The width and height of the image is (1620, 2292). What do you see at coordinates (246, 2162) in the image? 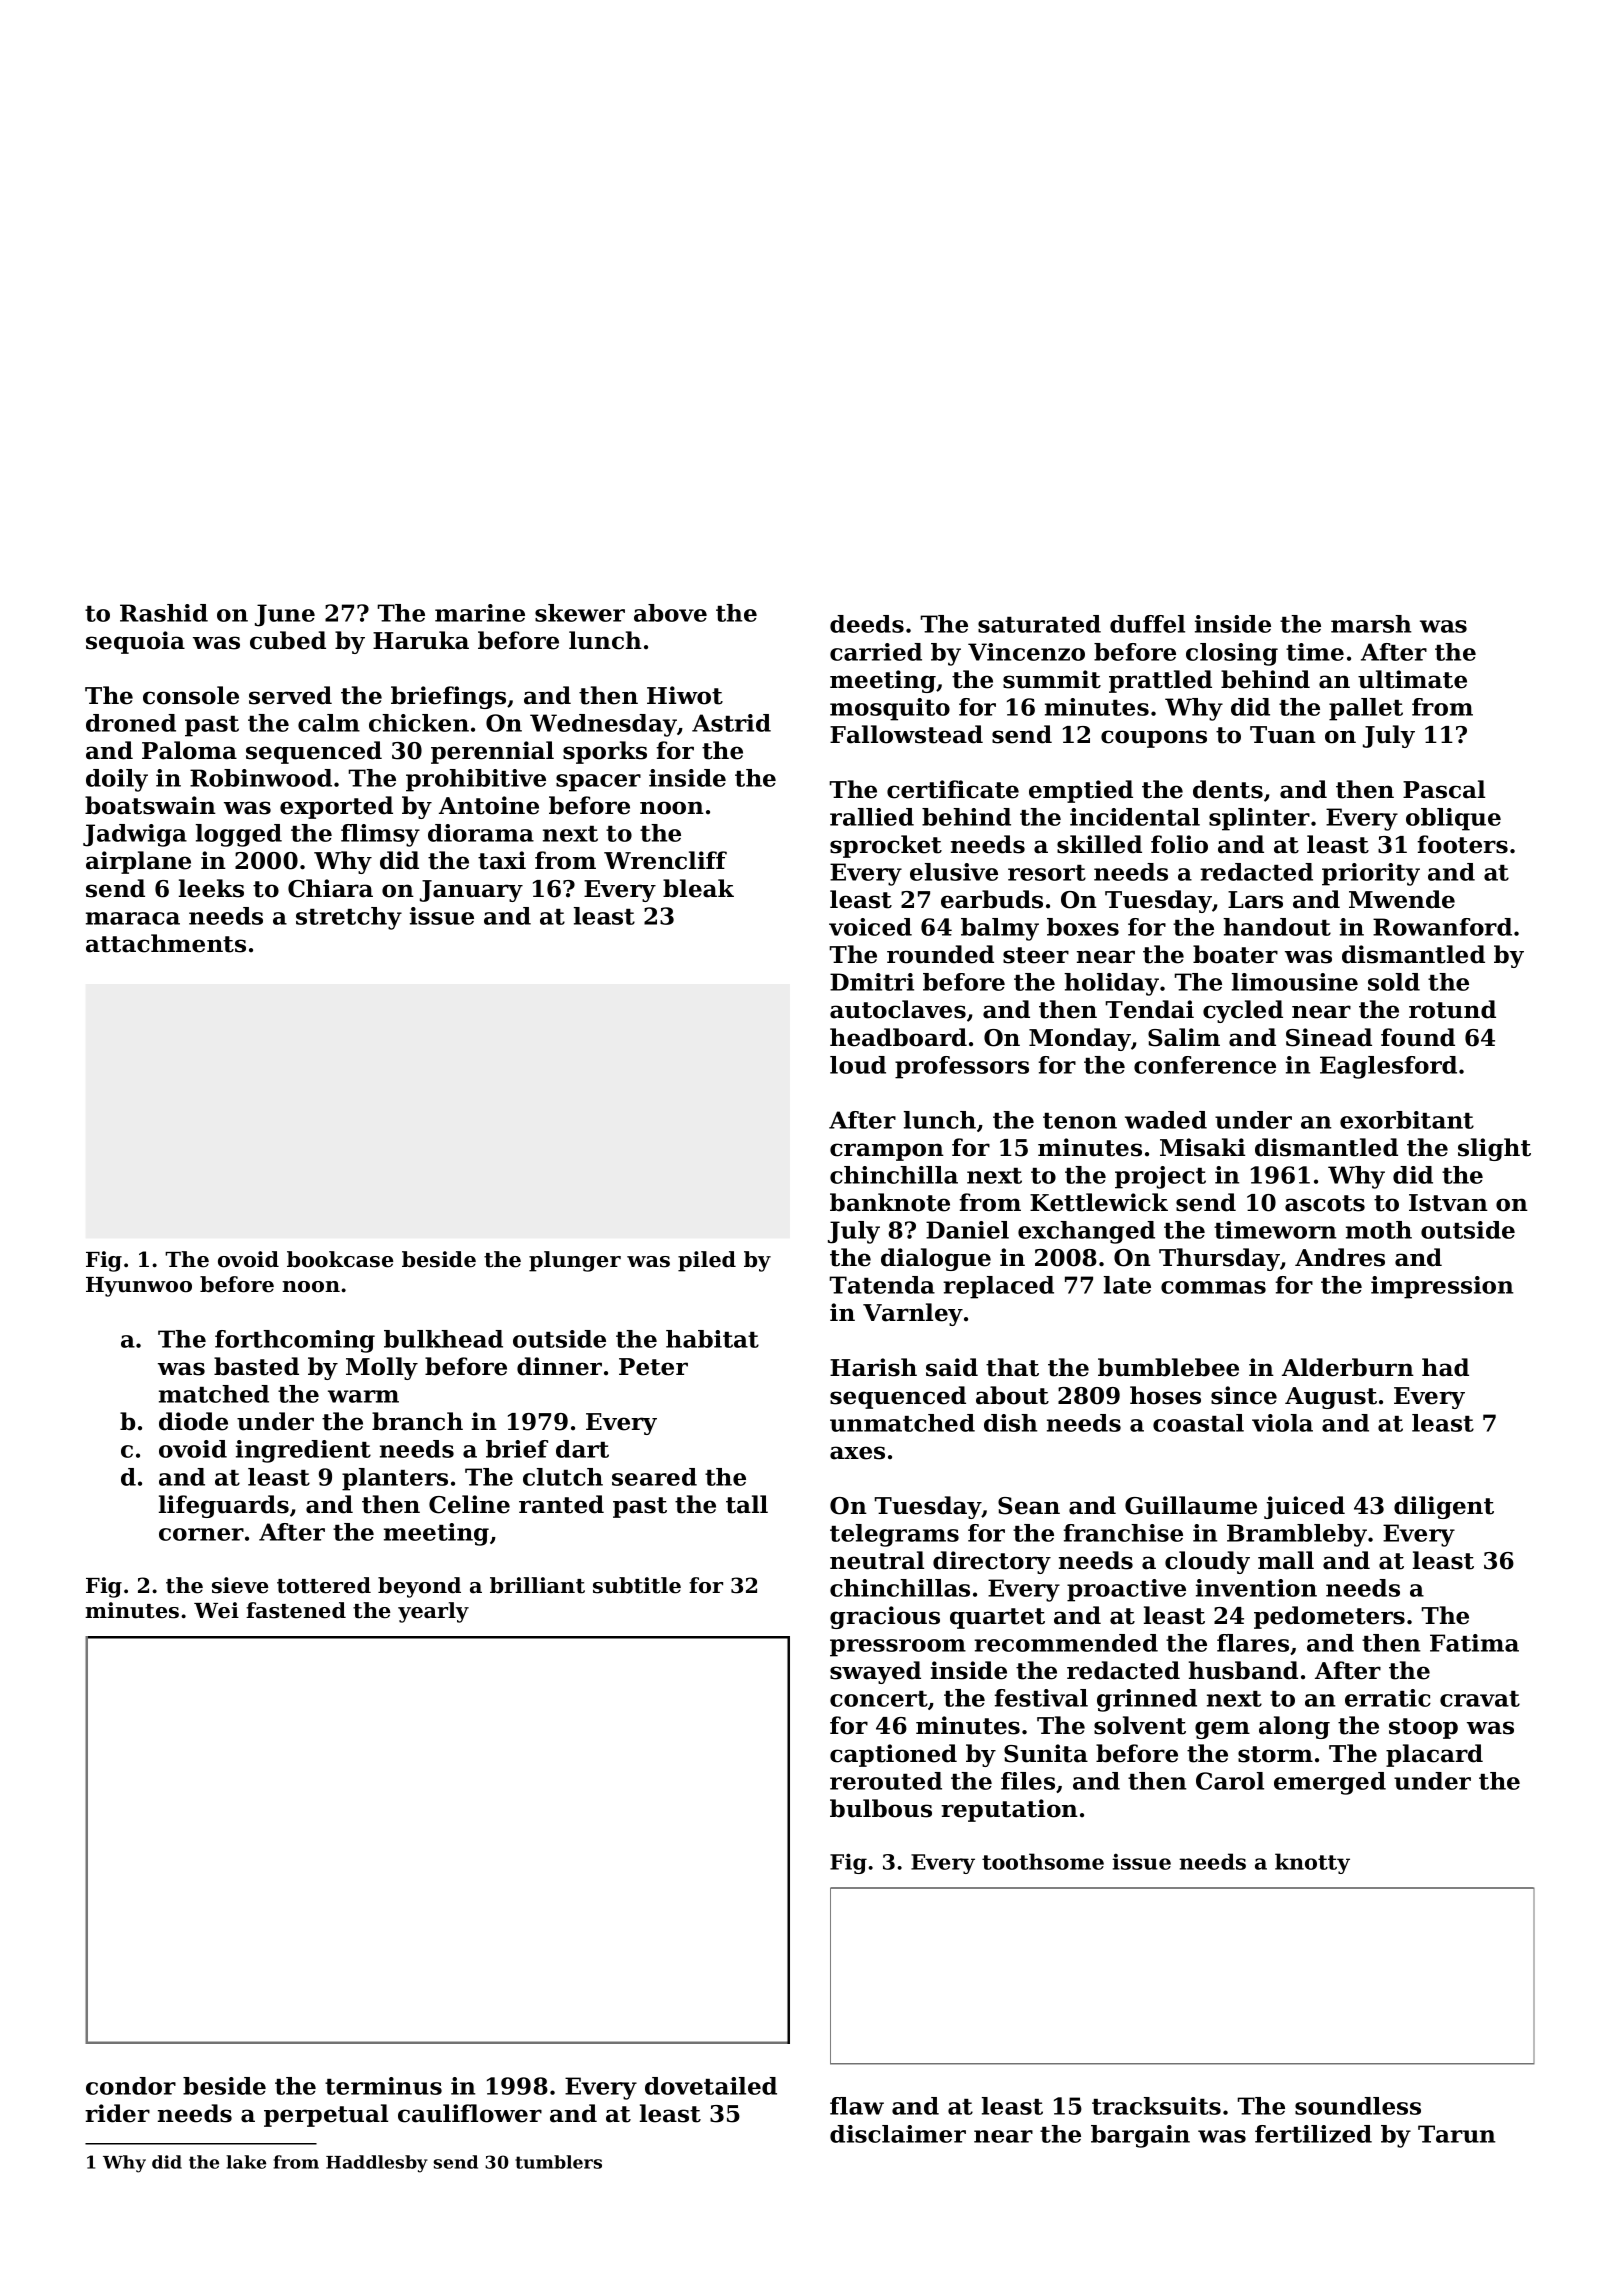
I see `lake` at bounding box center [246, 2162].
